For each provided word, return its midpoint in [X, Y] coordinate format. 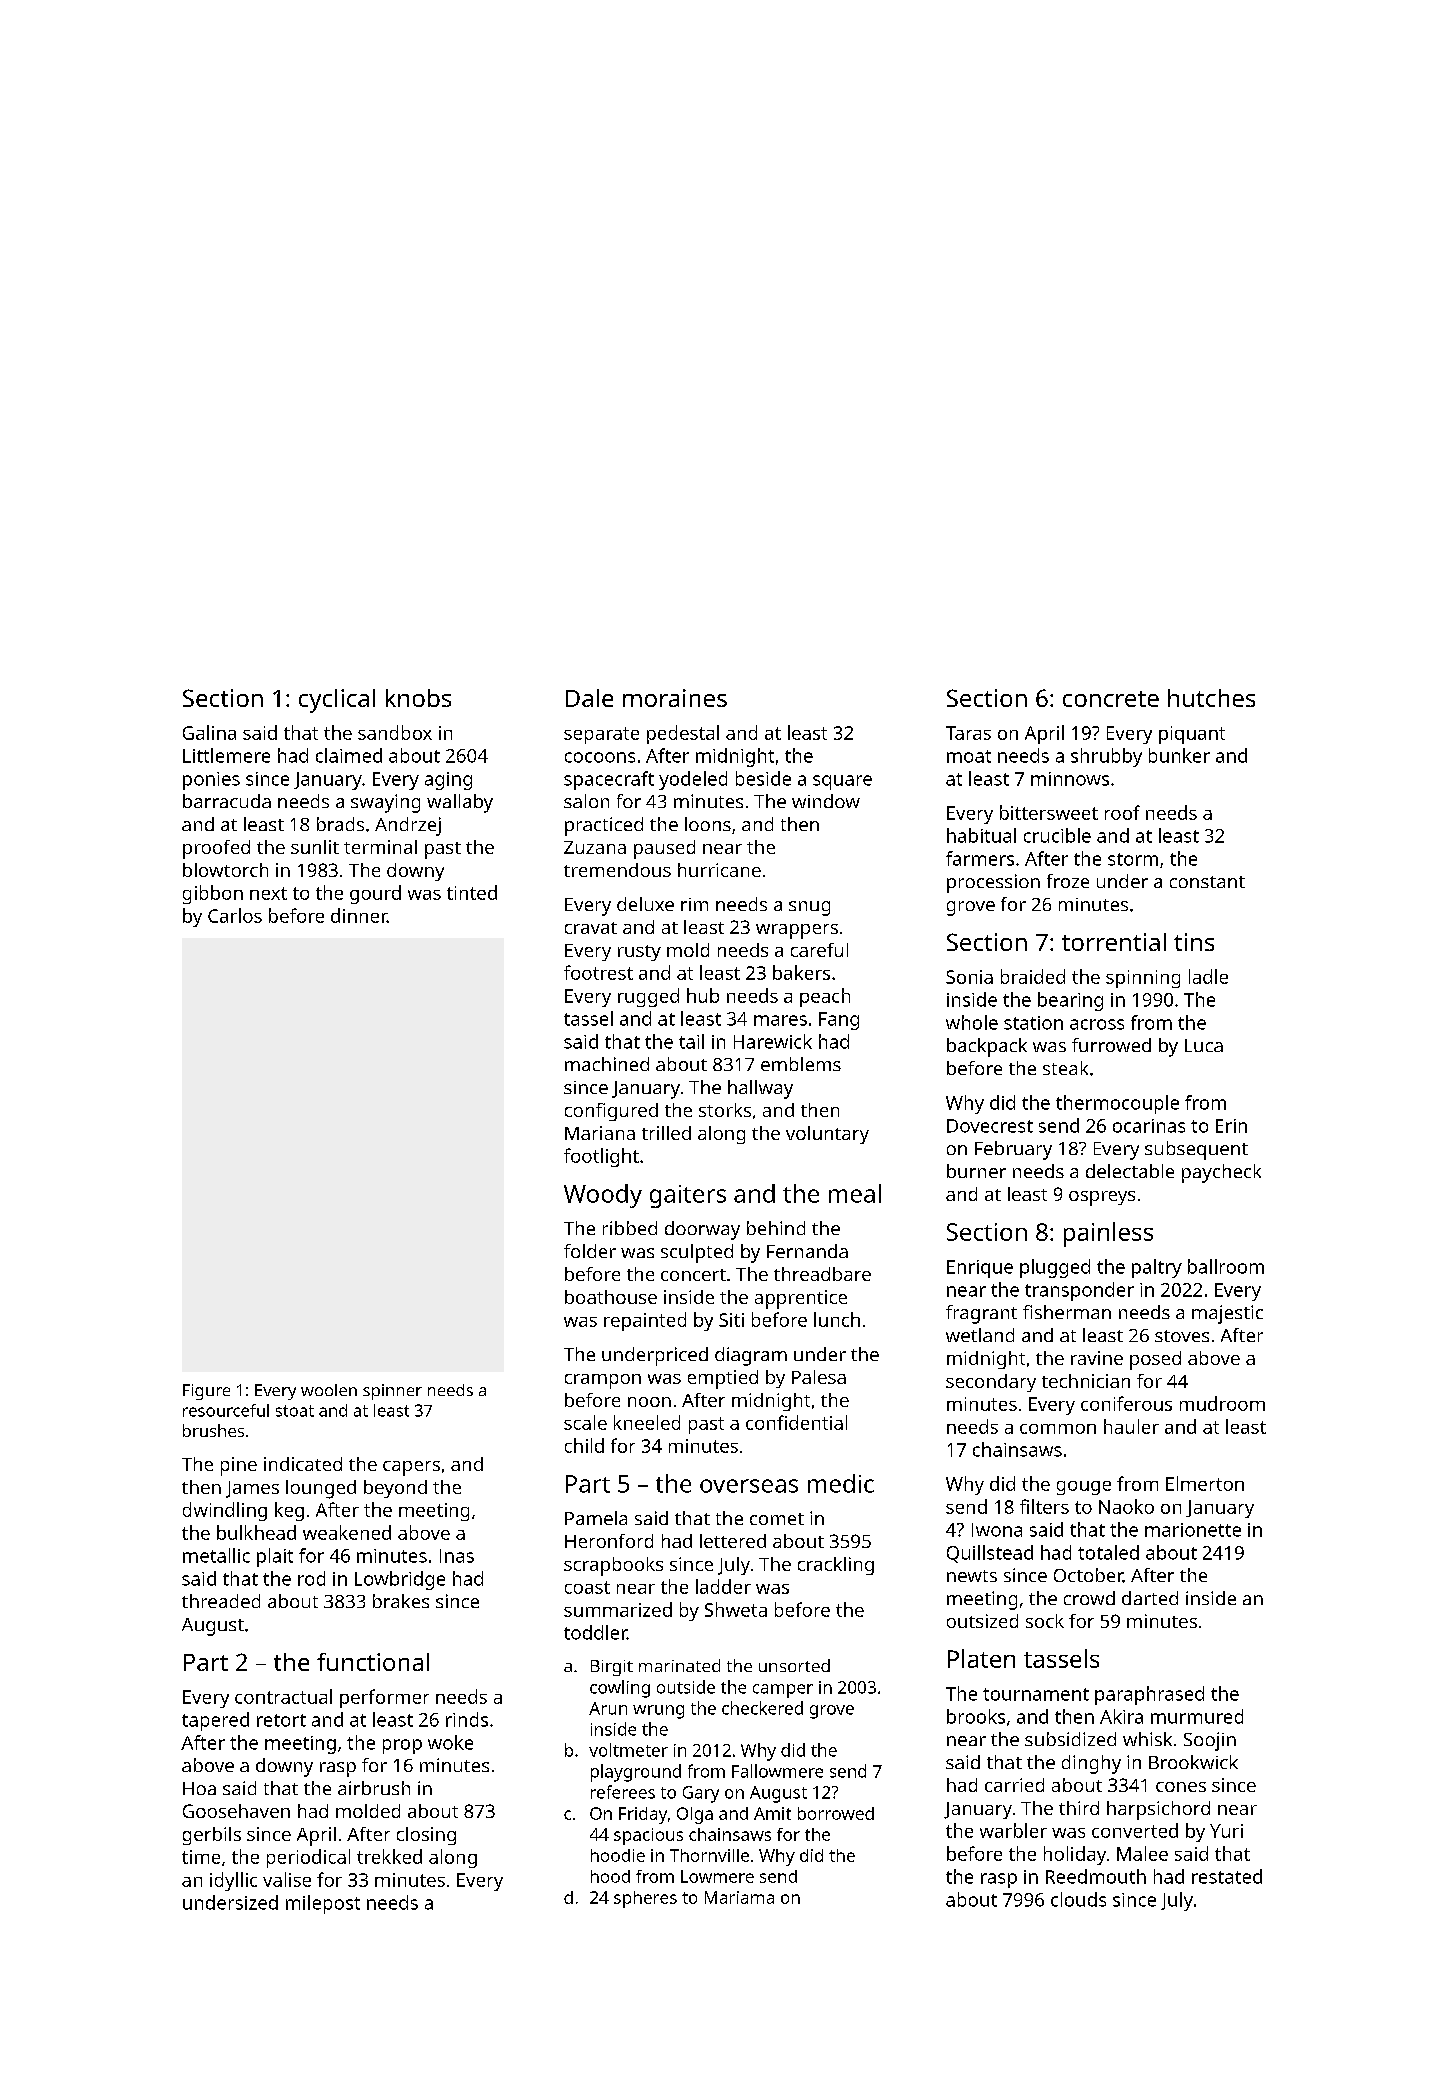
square [842, 782]
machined [607, 1064]
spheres [645, 1899]
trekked [389, 1856]
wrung [658, 1712]
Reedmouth [1096, 1876]
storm [1133, 859]
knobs [418, 698]
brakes [401, 1601]
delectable [1130, 1171]
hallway [760, 1089]
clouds [1078, 1899]
